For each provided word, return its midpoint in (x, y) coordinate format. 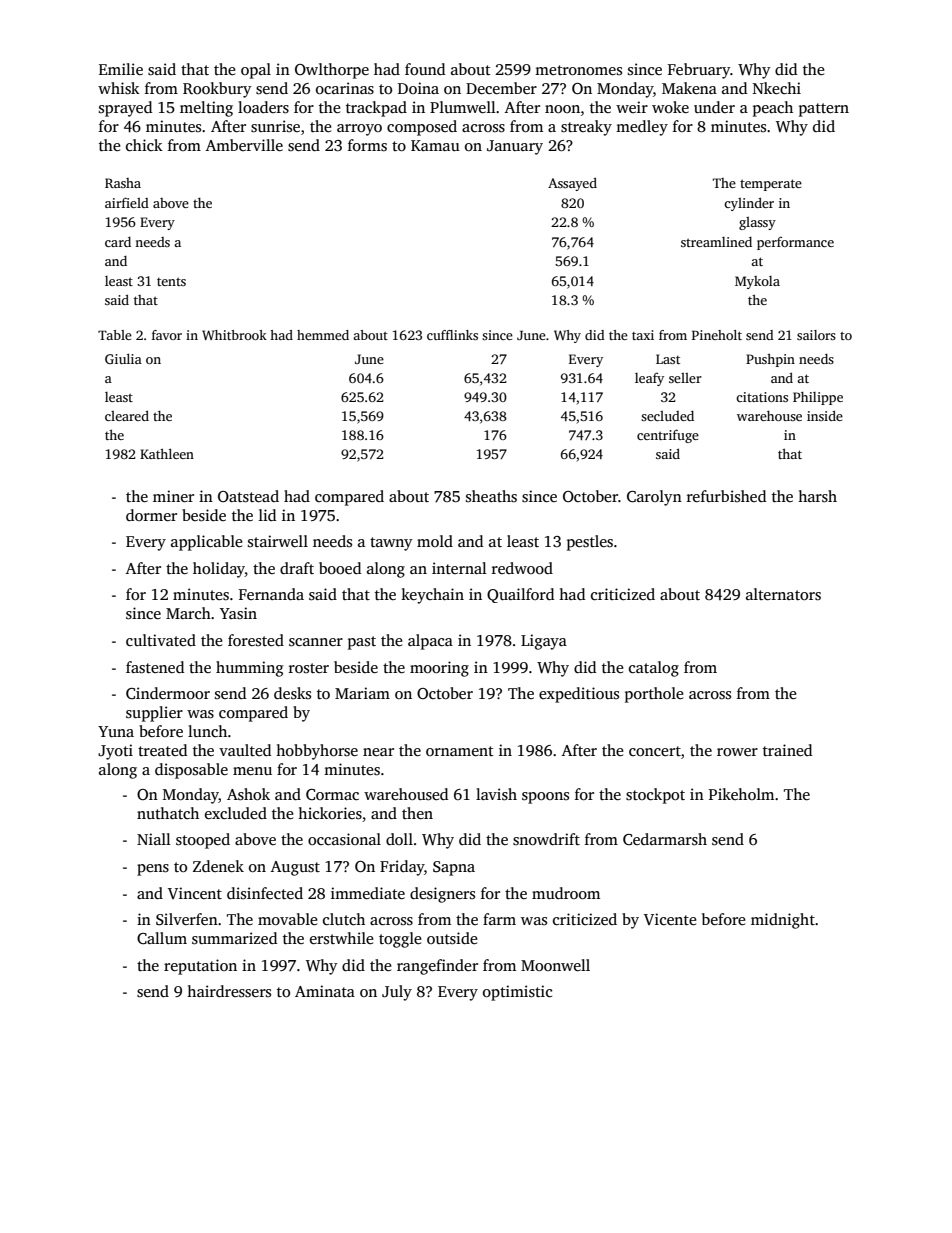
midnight (783, 921)
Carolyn (654, 498)
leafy (649, 379)
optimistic (517, 993)
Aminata (325, 991)
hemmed (323, 335)
